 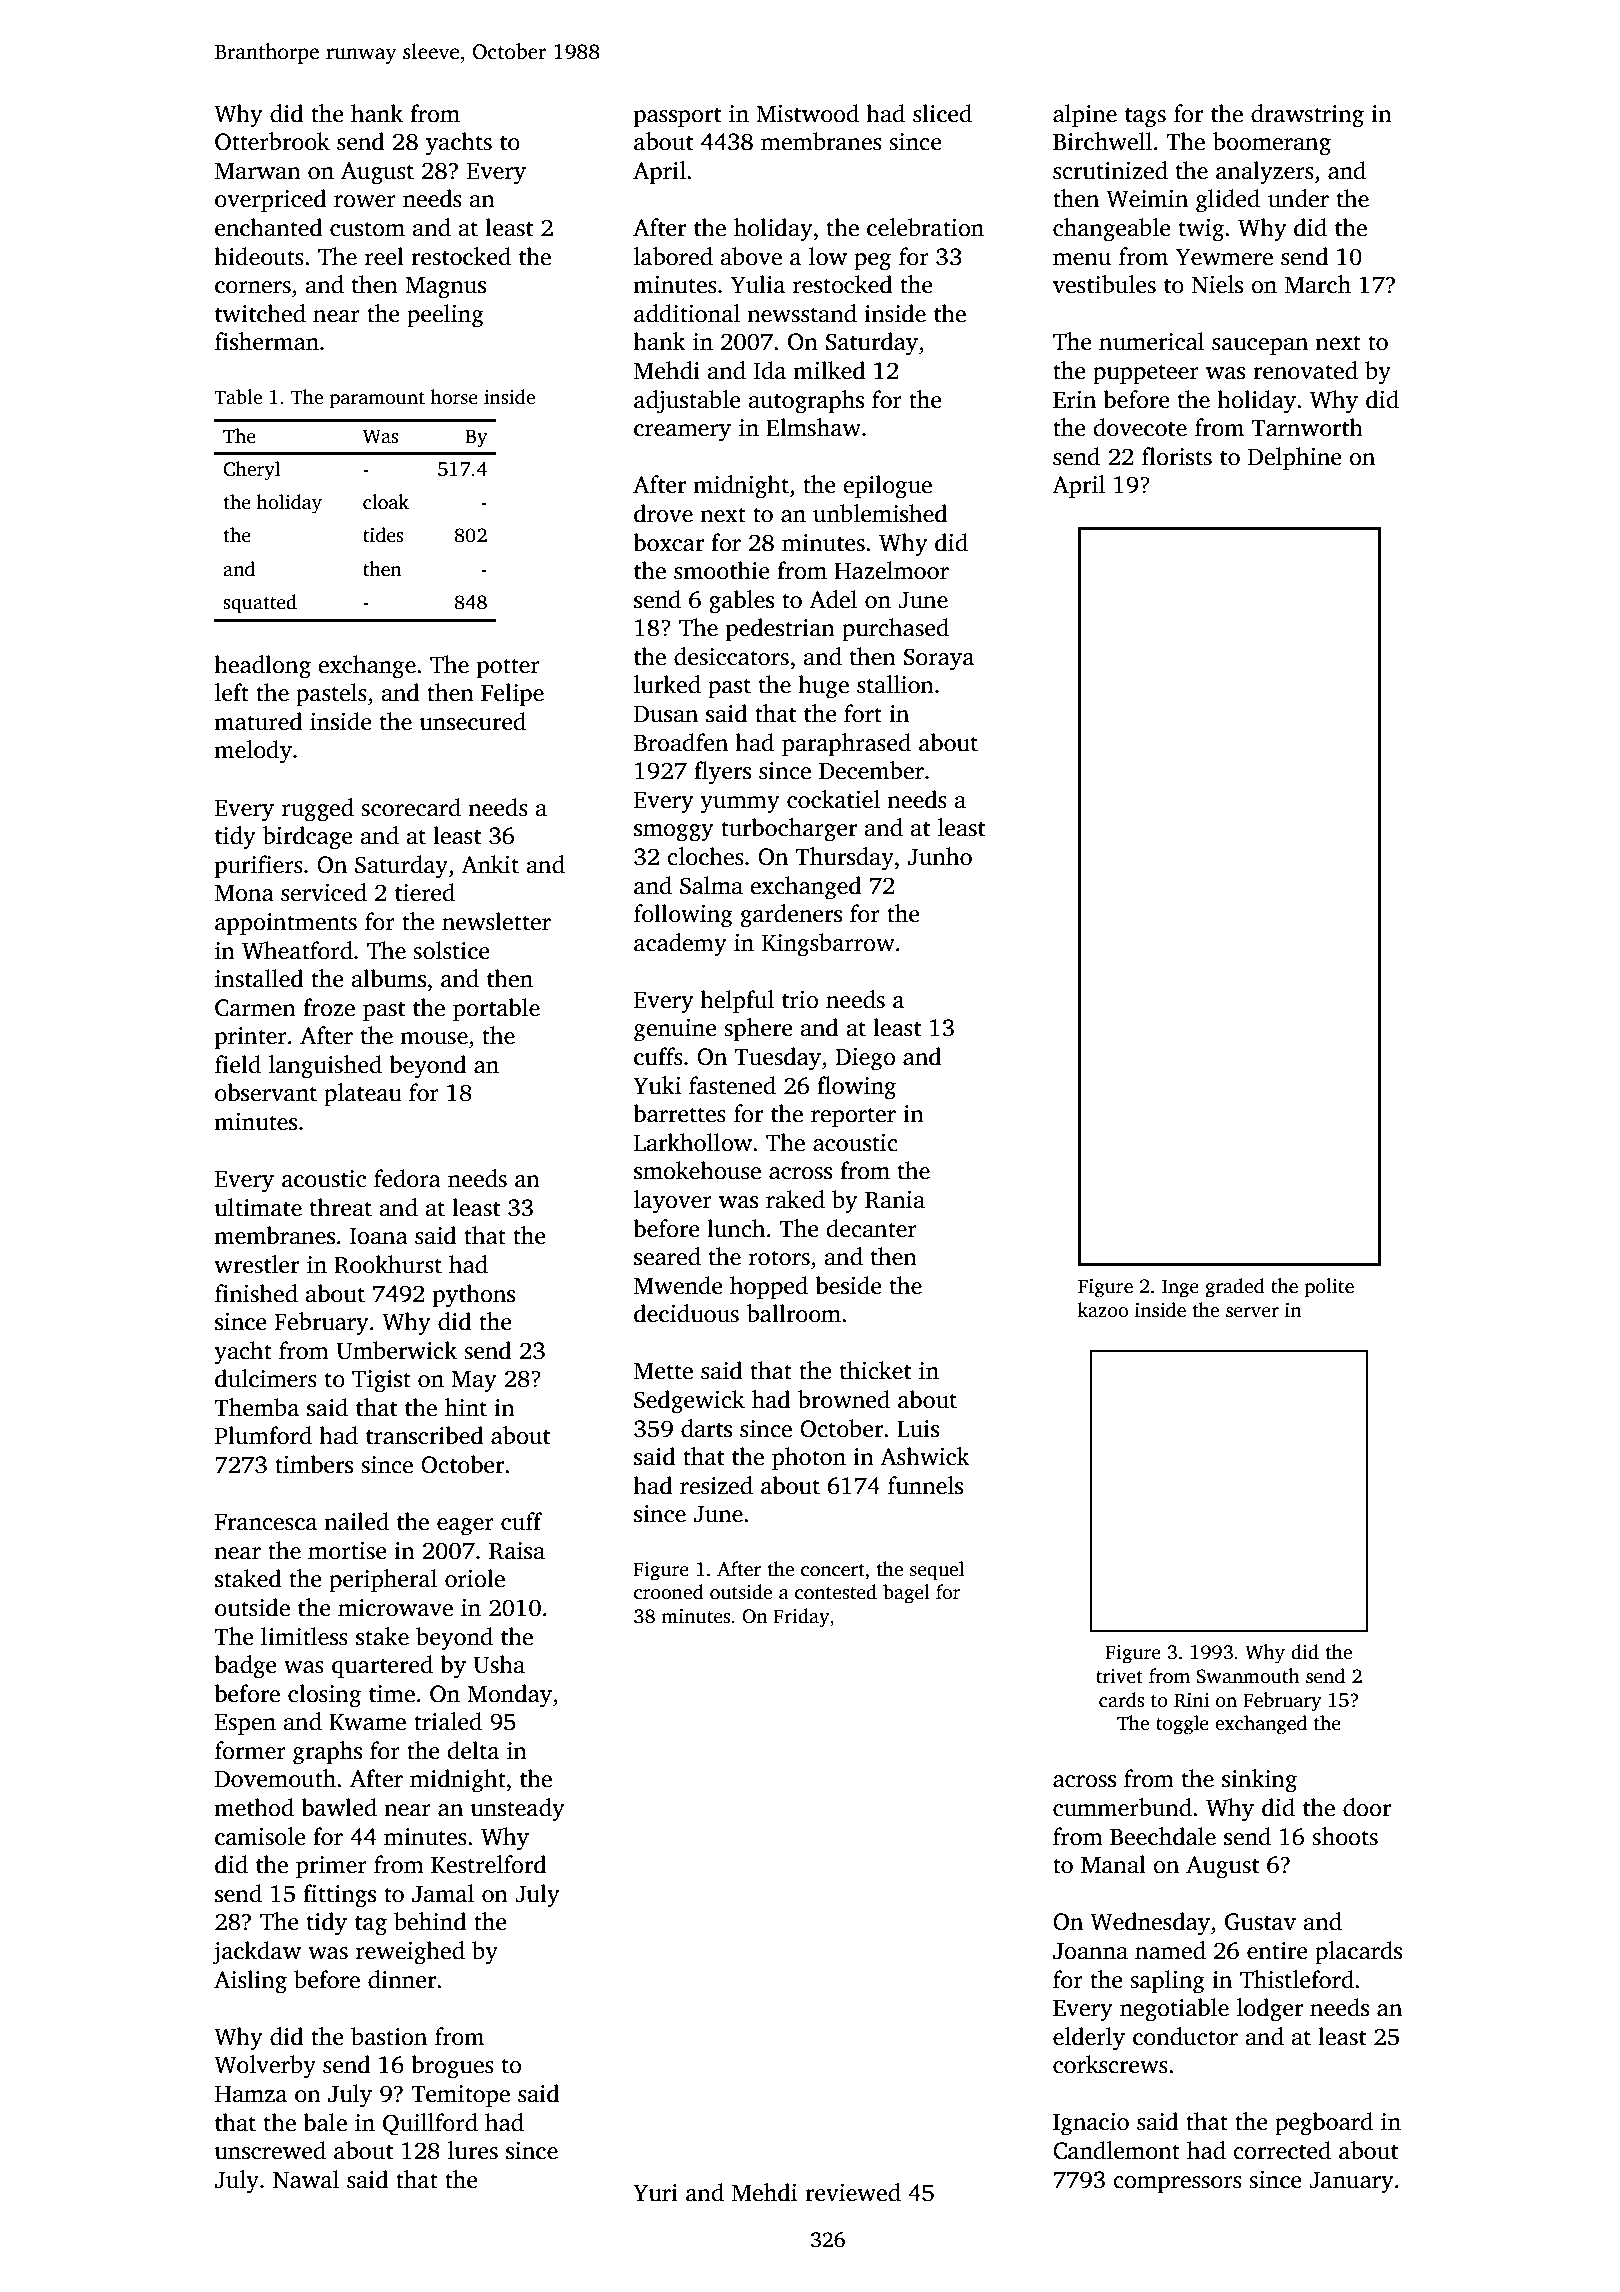 I want to click on under, so click(x=1298, y=198).
